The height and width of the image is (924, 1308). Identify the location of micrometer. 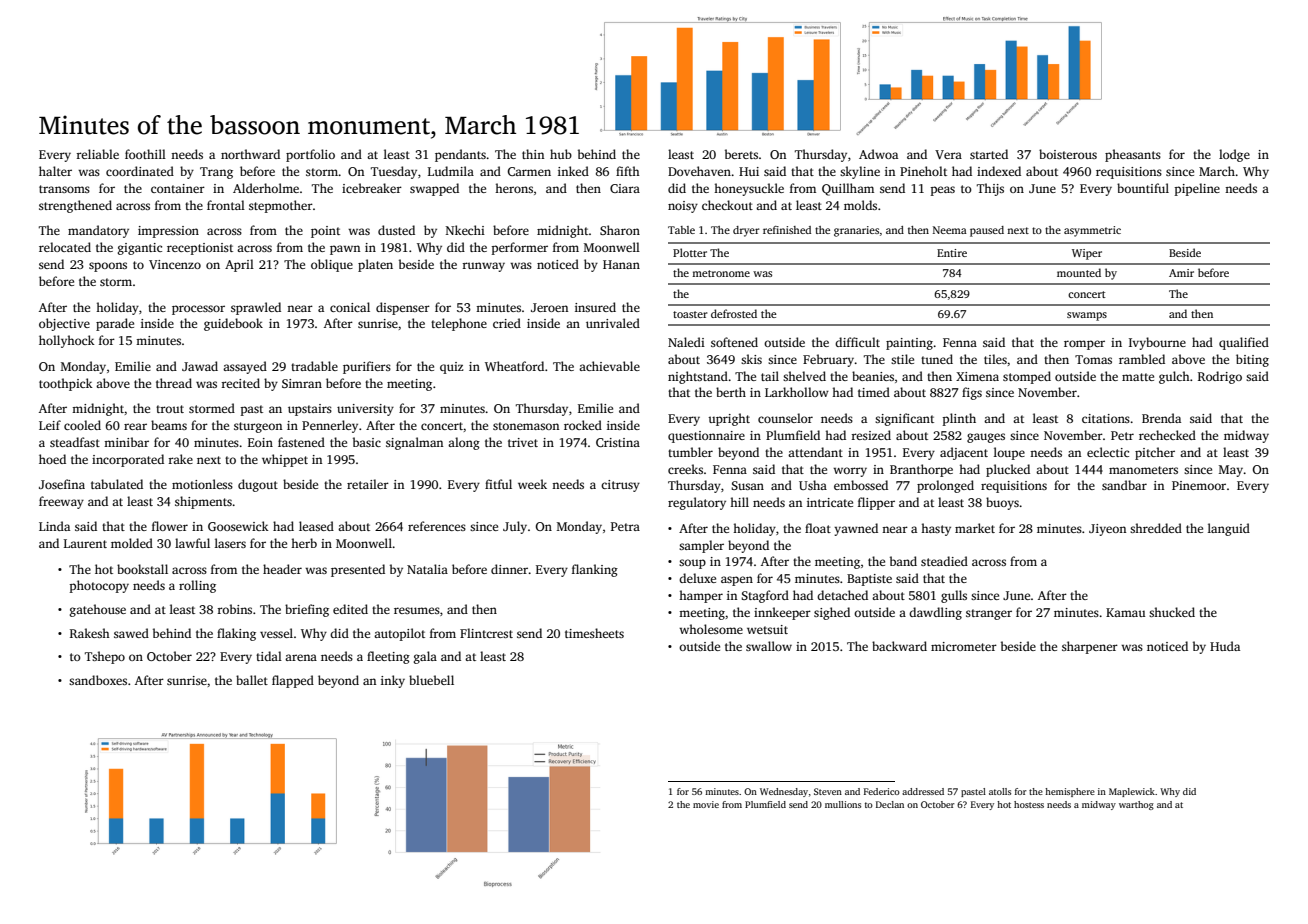
(964, 646).
